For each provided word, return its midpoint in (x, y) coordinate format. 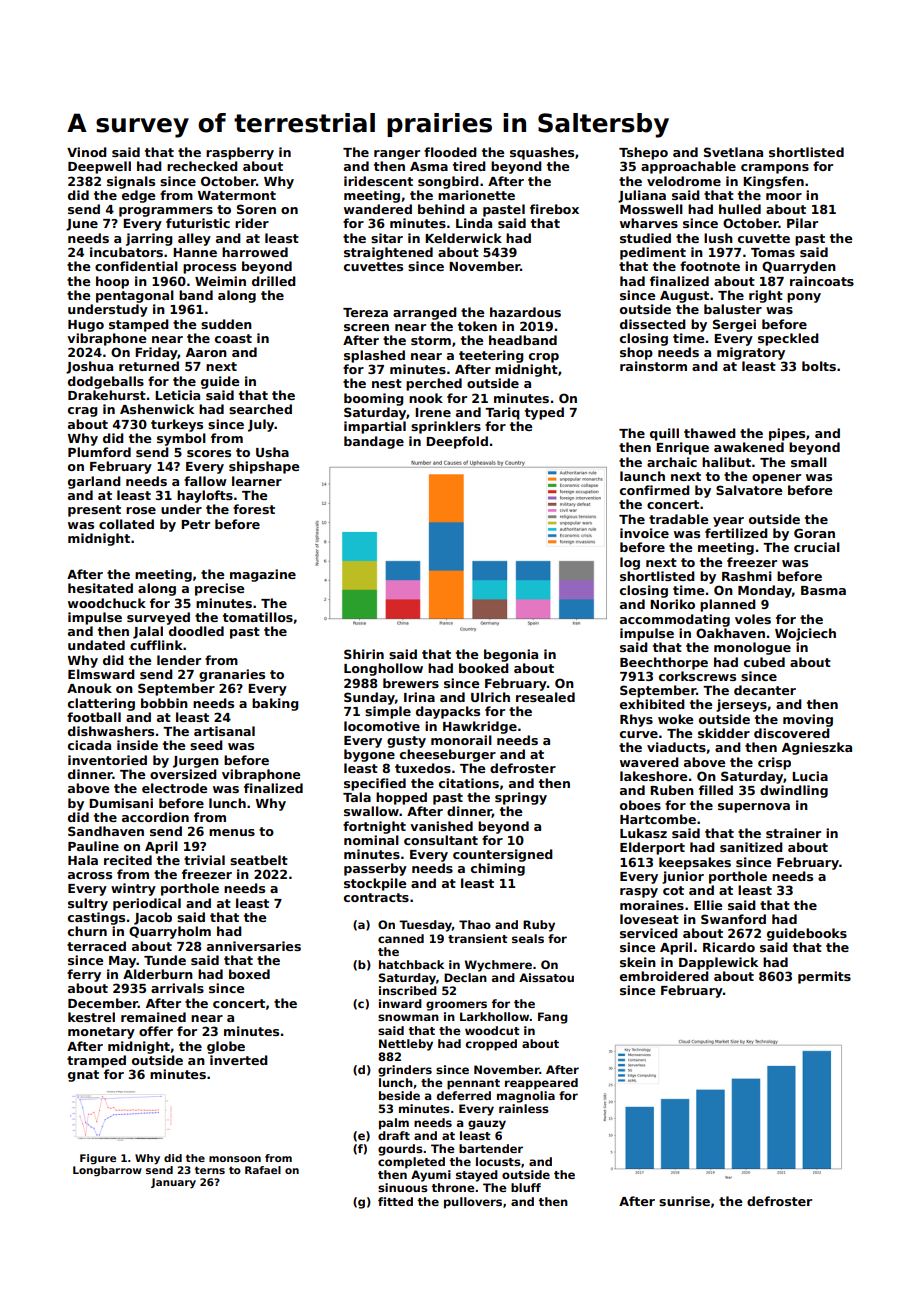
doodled (196, 631)
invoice (644, 533)
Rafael (263, 1170)
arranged (425, 313)
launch (642, 476)
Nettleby (406, 1045)
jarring (149, 239)
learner (257, 481)
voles (753, 619)
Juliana (642, 196)
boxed (249, 974)
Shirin (364, 654)
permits (824, 977)
